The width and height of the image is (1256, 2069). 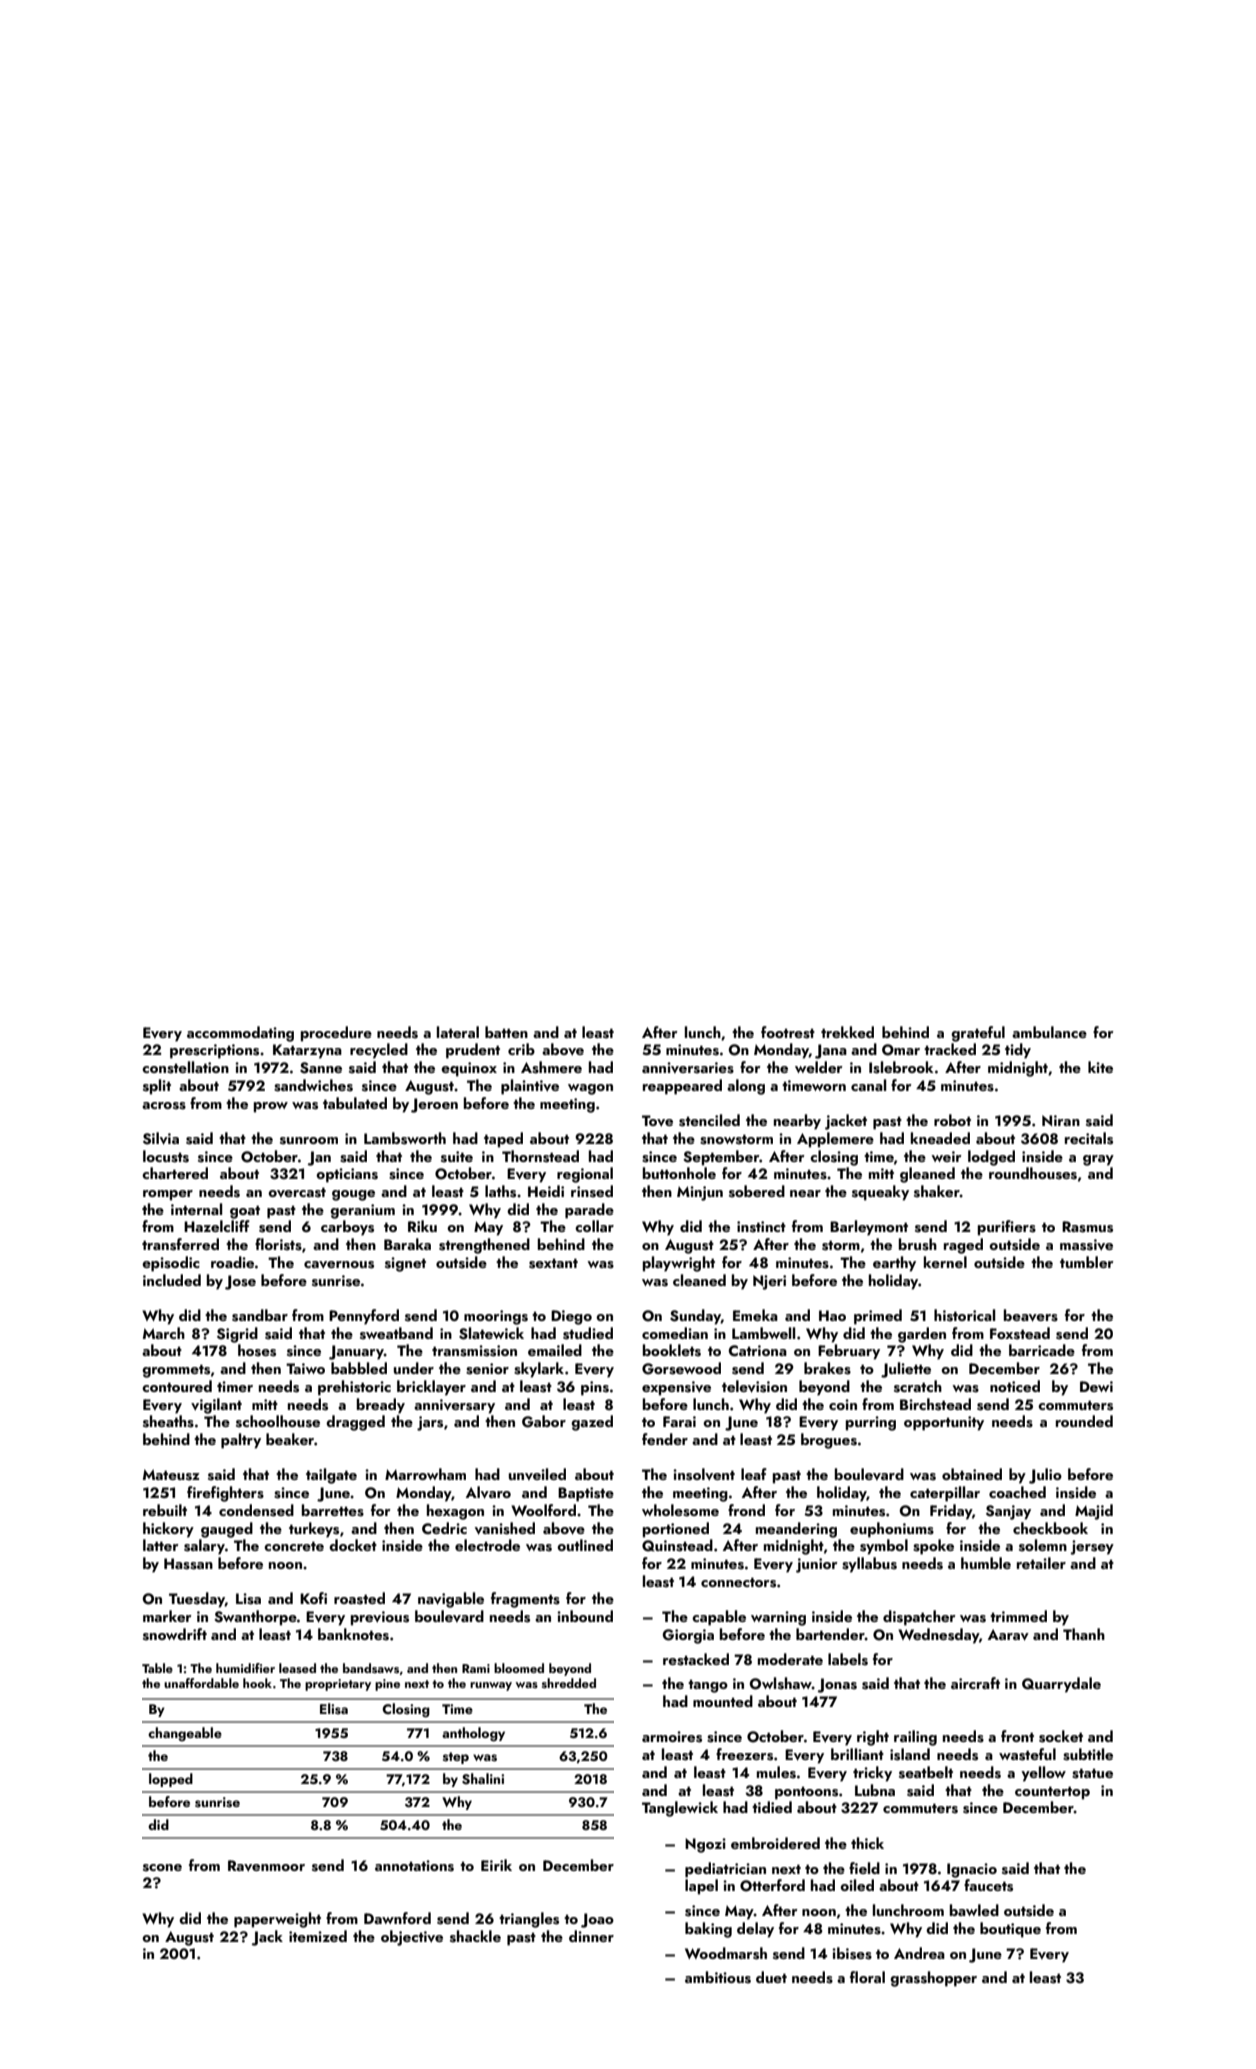 I want to click on paltry, so click(x=241, y=1441).
